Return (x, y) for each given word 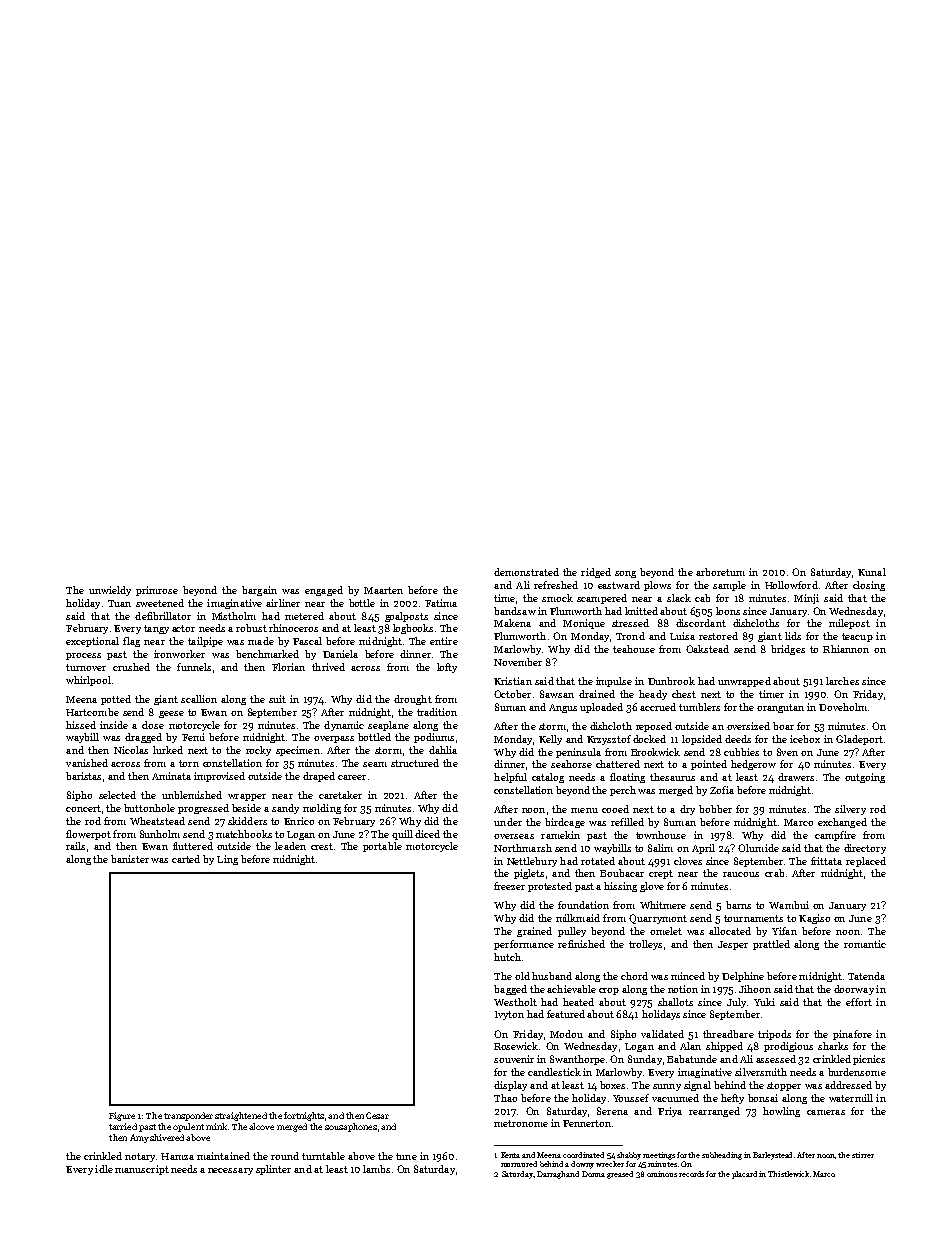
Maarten (383, 590)
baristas (83, 776)
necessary (230, 1171)
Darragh (552, 1175)
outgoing (865, 778)
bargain (259, 591)
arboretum (720, 572)
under (508, 822)
